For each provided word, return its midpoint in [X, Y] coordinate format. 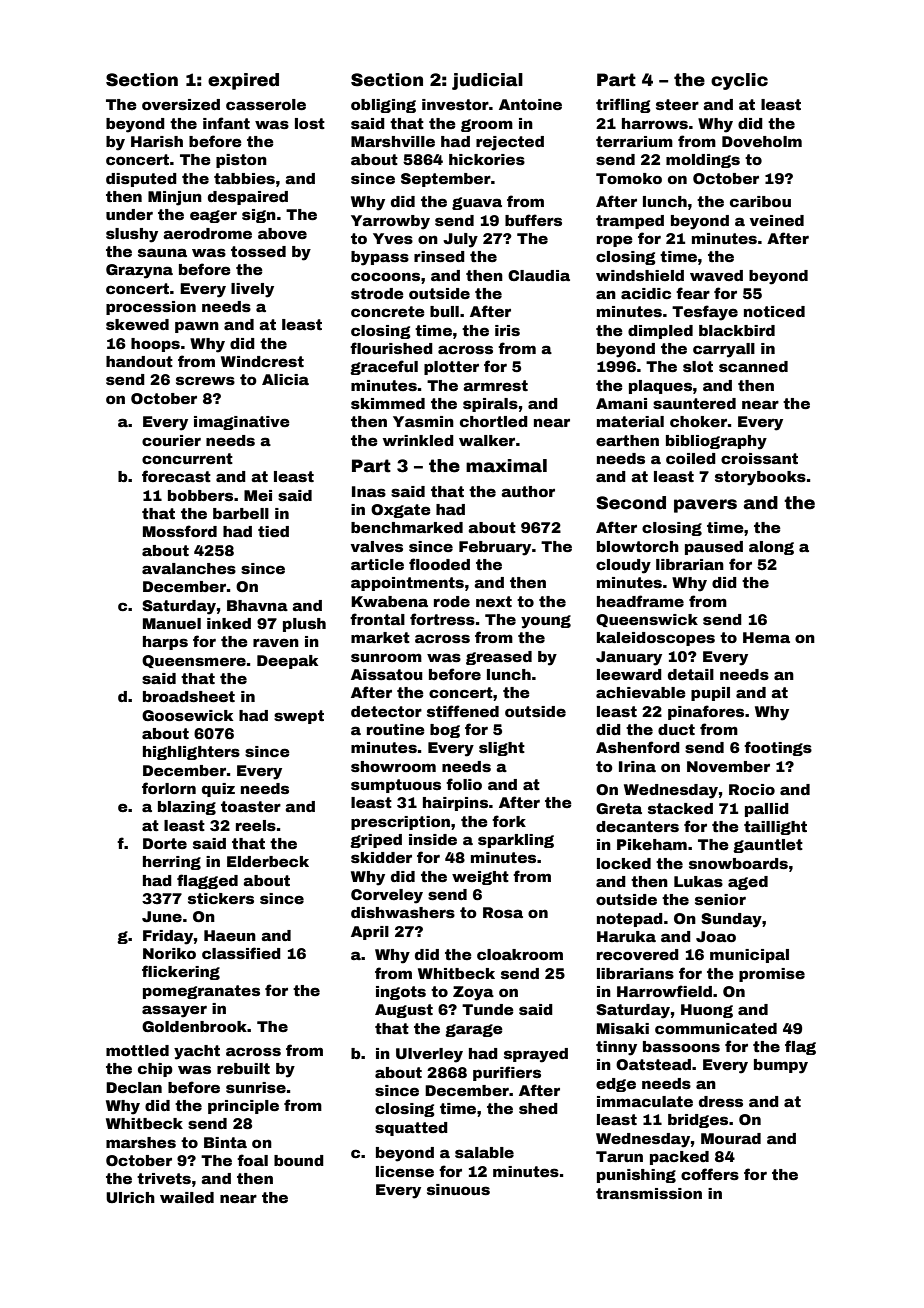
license [405, 1171]
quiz [218, 790]
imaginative [242, 423]
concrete [388, 311]
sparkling [516, 841]
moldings [703, 161]
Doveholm [762, 141]
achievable [641, 692]
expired [243, 81]
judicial [487, 81]
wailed [187, 1197]
